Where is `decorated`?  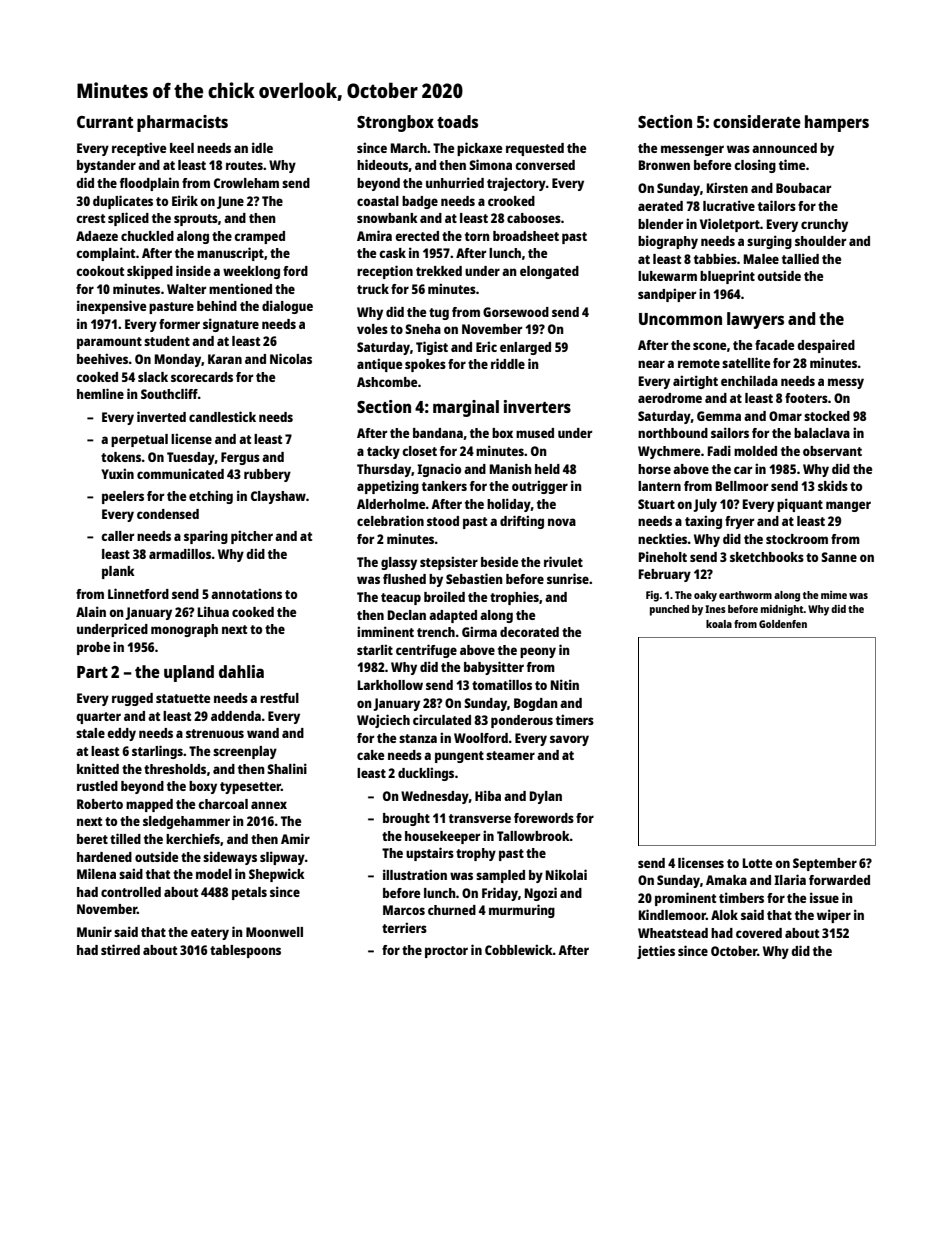
decorated is located at coordinates (529, 632).
